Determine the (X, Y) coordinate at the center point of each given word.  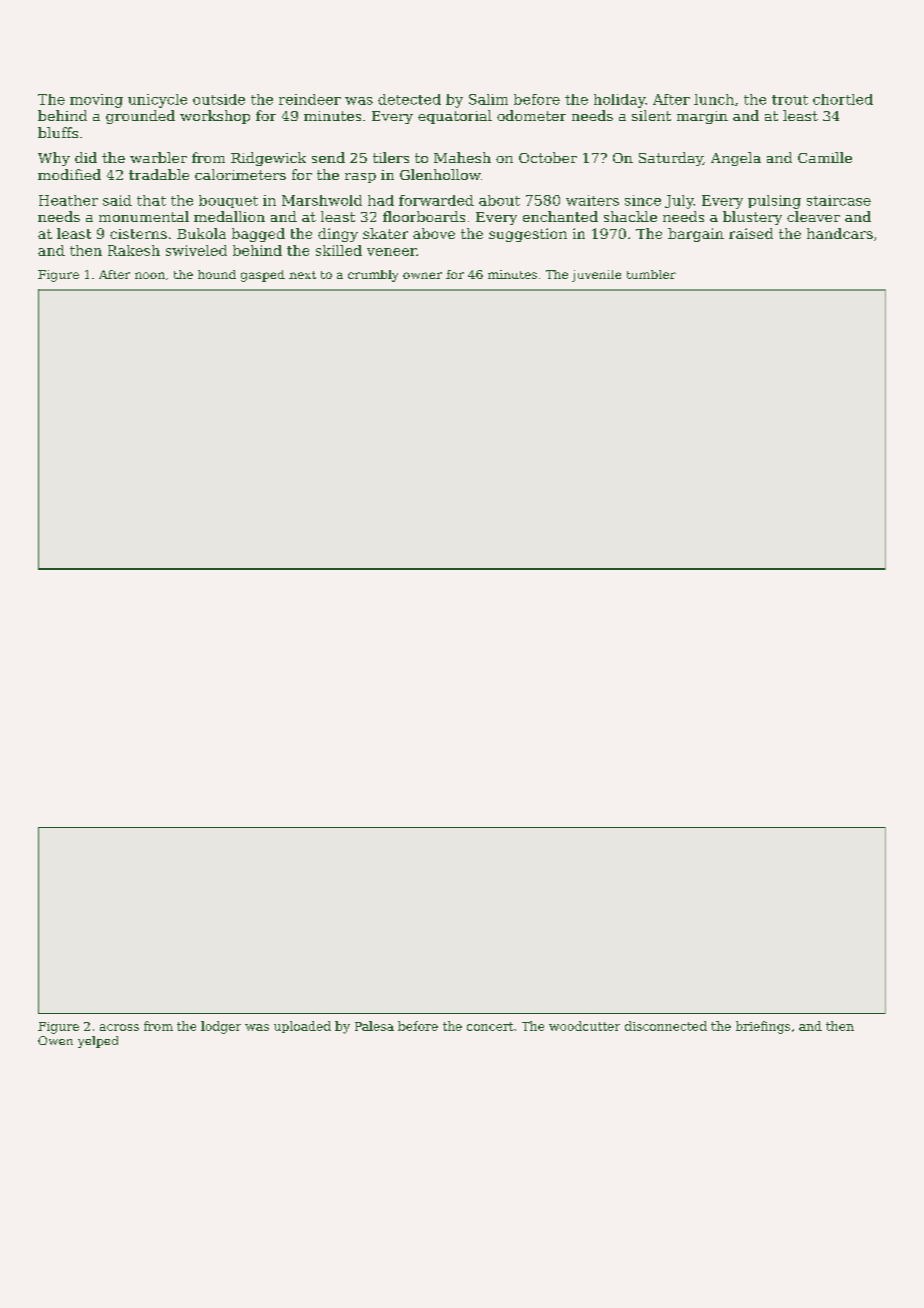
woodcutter (584, 1026)
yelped (98, 1042)
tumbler (651, 274)
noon (150, 275)
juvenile (596, 276)
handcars (840, 233)
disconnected (666, 1026)
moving (96, 101)
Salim (488, 99)
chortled (843, 99)
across (119, 1027)
